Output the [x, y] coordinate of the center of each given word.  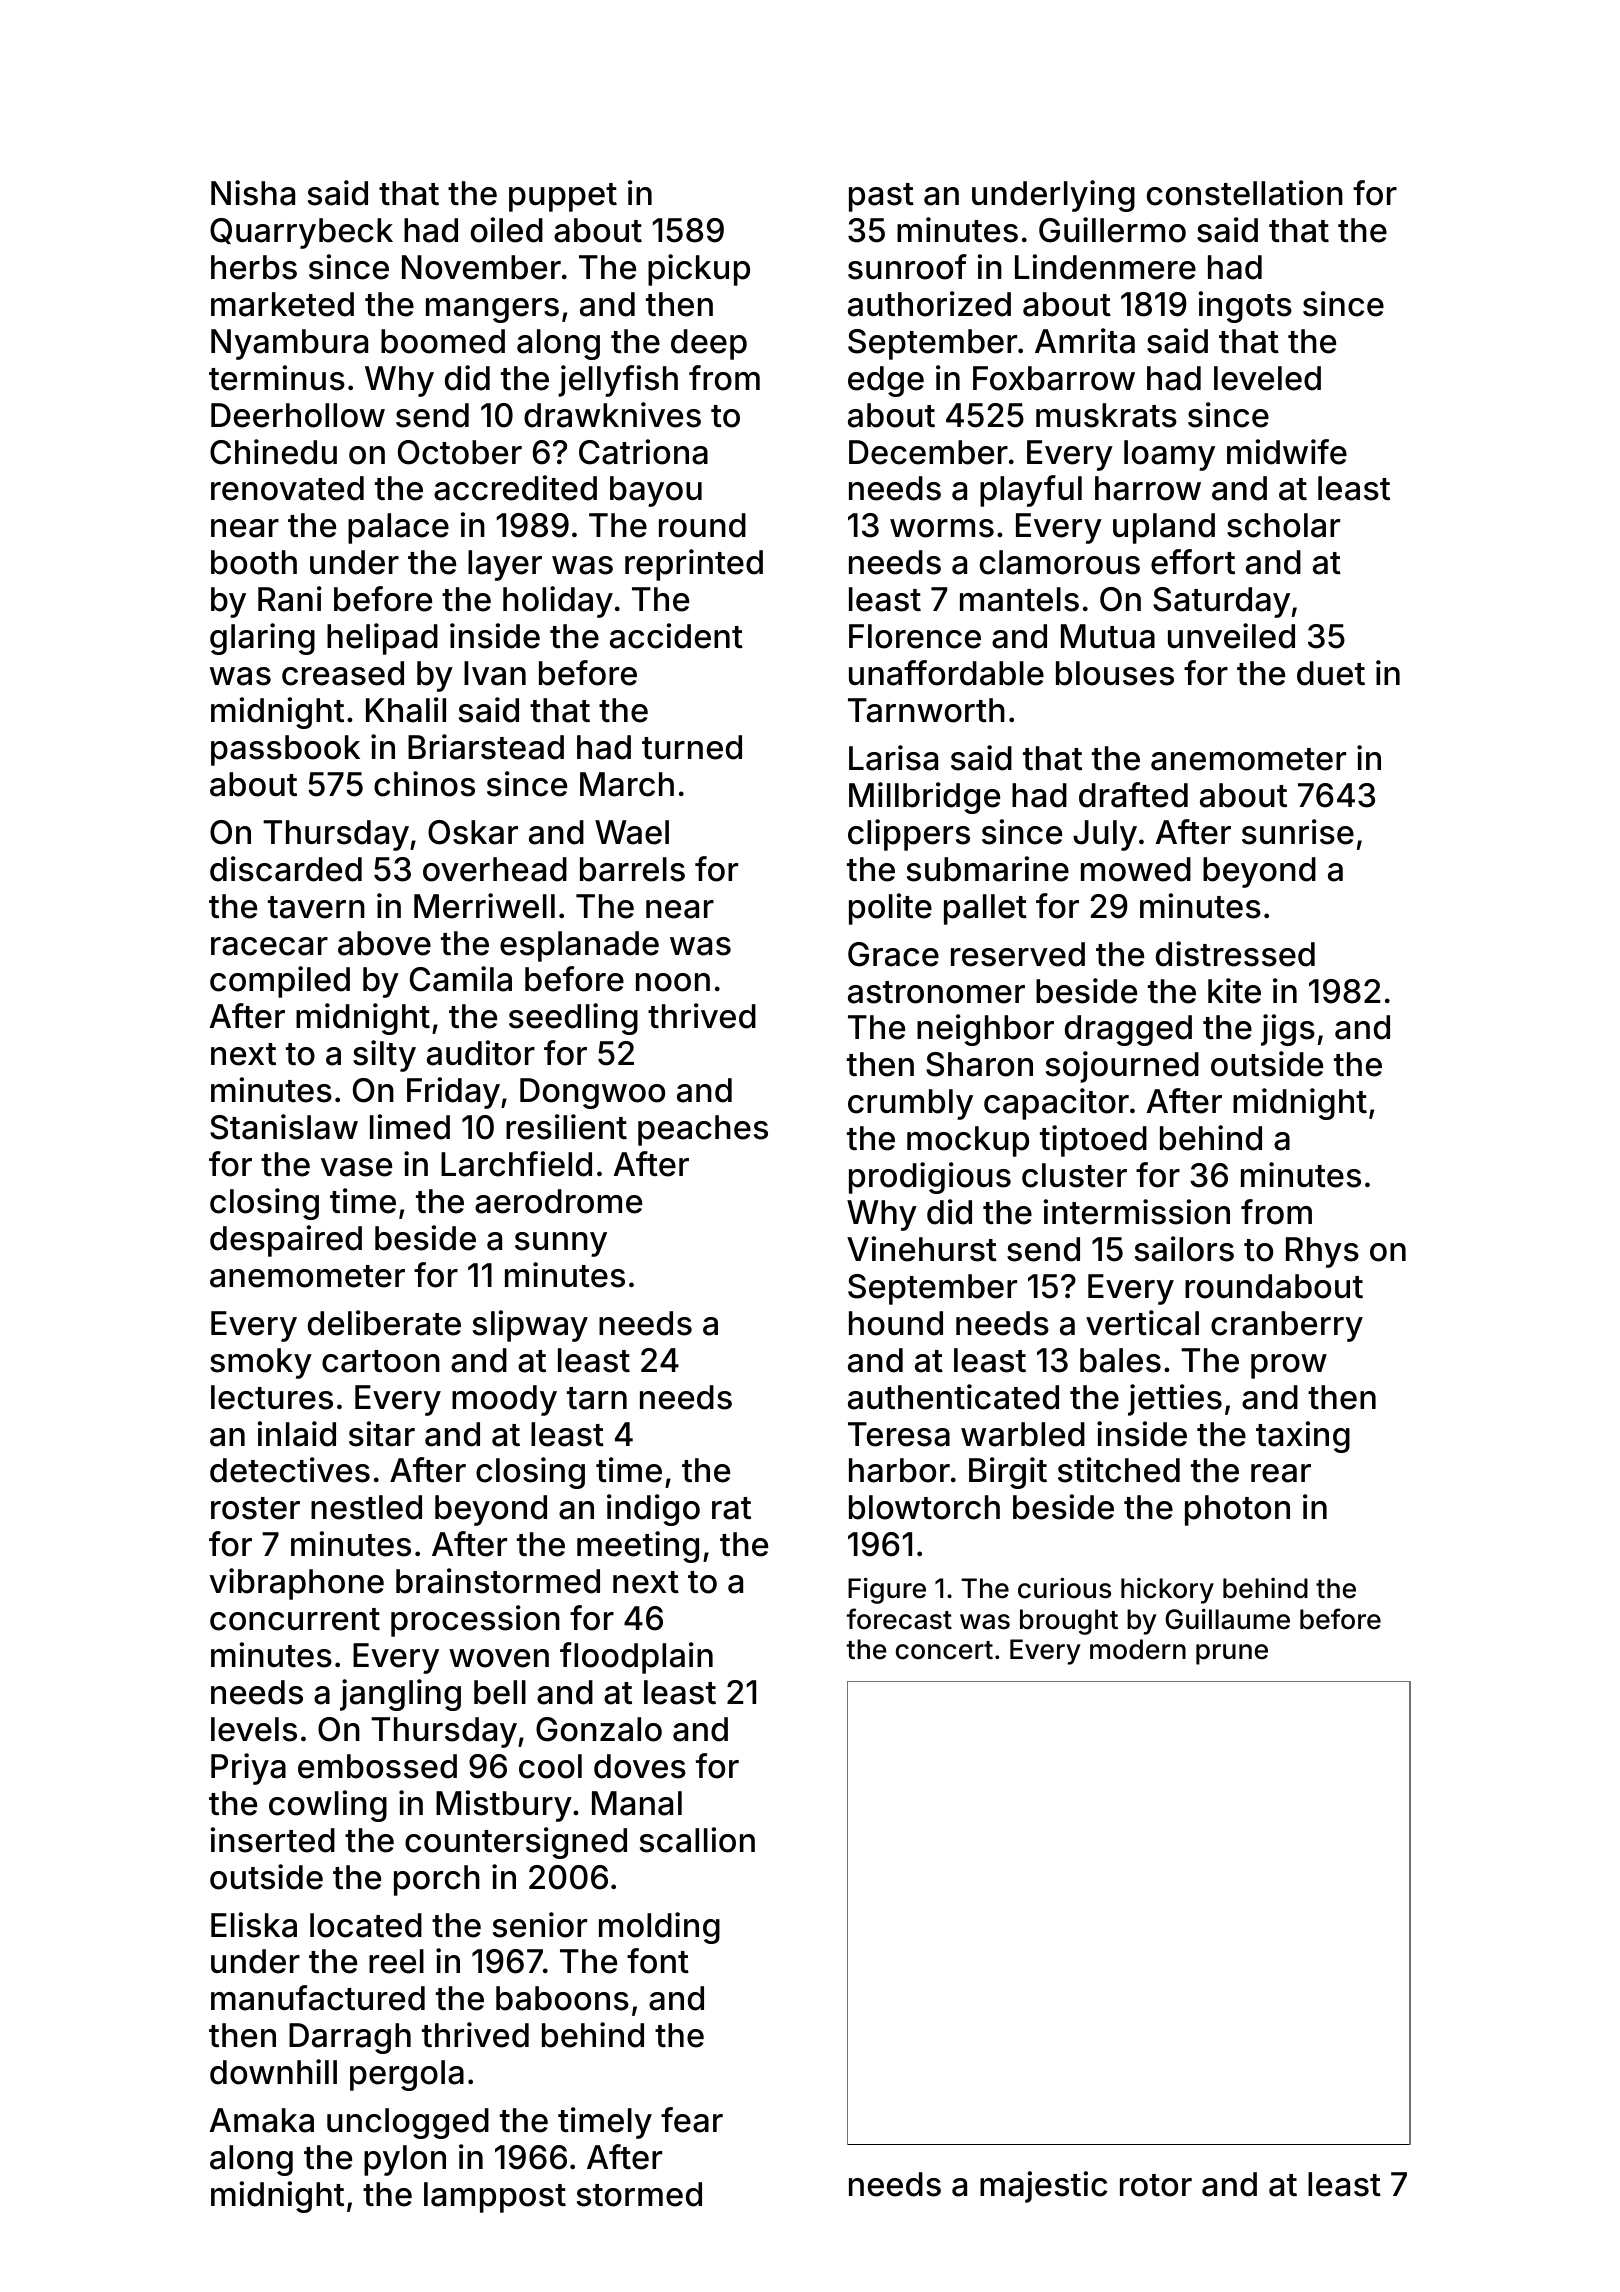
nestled [366, 1507]
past [881, 197]
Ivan [495, 673]
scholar [1283, 525]
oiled [507, 230]
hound [896, 1323]
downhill [273, 2072]
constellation [1245, 193]
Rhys [1322, 1252]
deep [709, 344]
